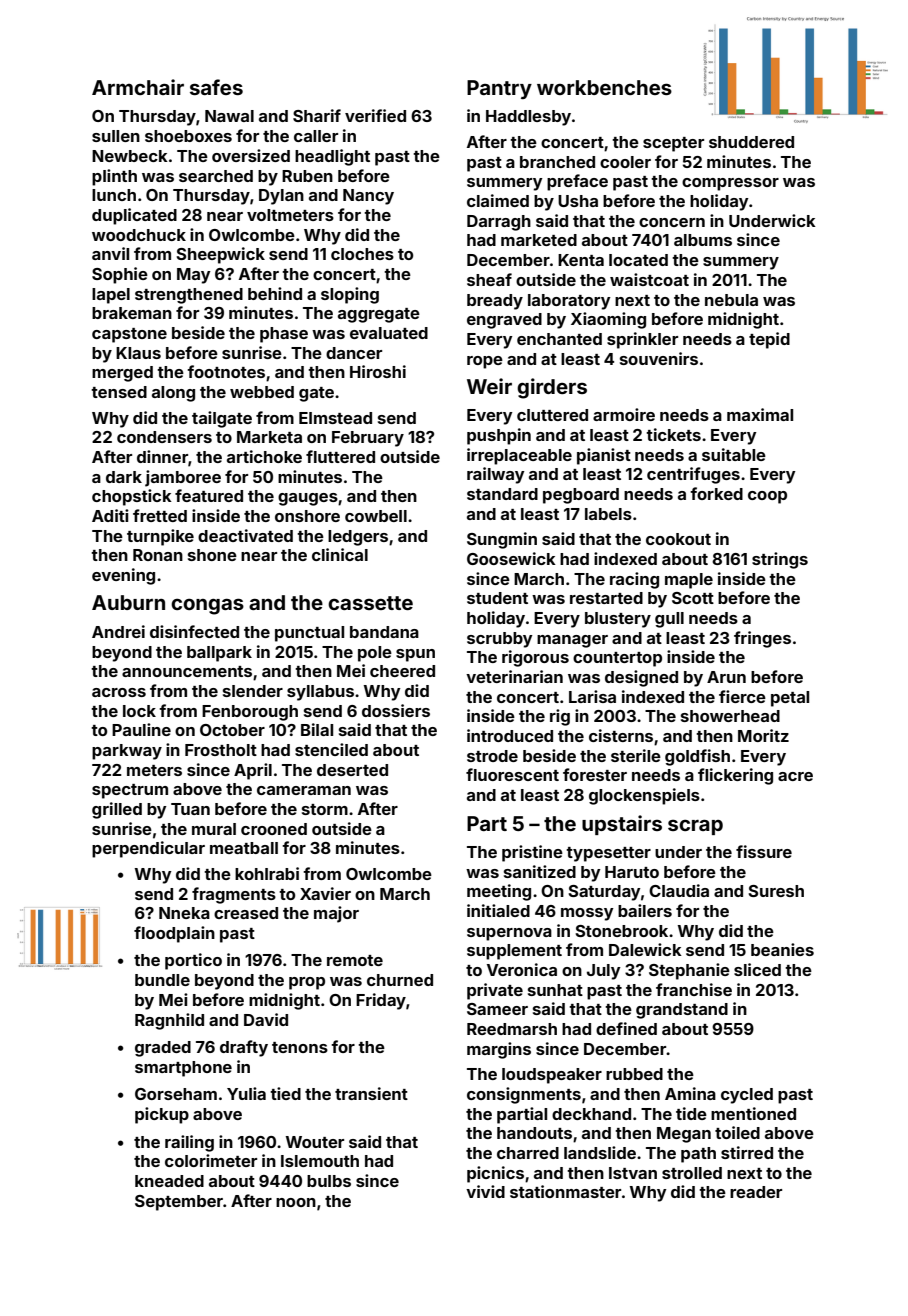 The height and width of the document is (1316, 908). Describe the element at coordinates (246, 913) in the document. I see `creased` at that location.
